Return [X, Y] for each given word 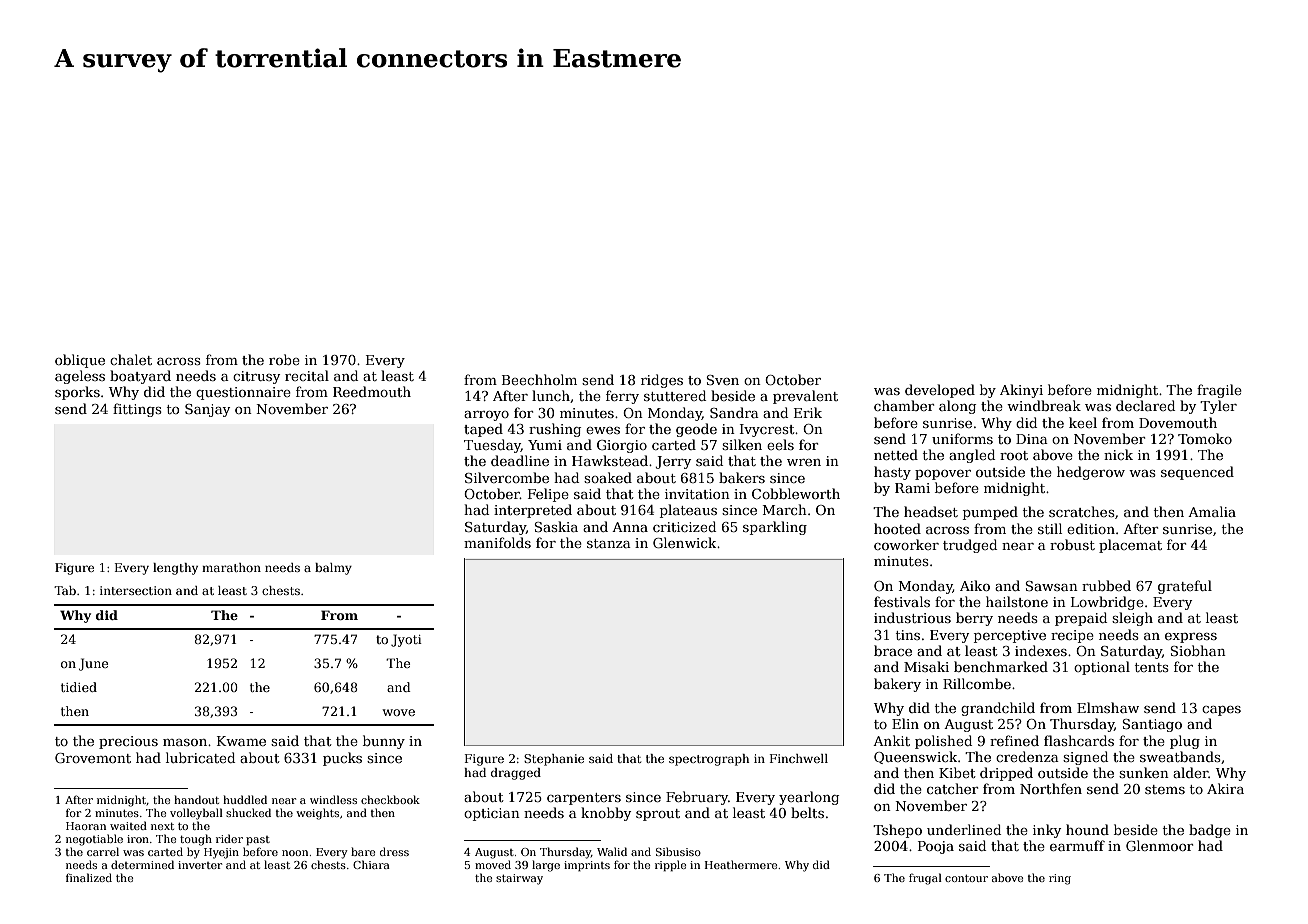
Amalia [1212, 511]
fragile [1219, 391]
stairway [519, 879]
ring [1060, 879]
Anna [630, 527]
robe [284, 359]
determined [142, 864]
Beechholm [539, 379]
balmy [333, 569]
